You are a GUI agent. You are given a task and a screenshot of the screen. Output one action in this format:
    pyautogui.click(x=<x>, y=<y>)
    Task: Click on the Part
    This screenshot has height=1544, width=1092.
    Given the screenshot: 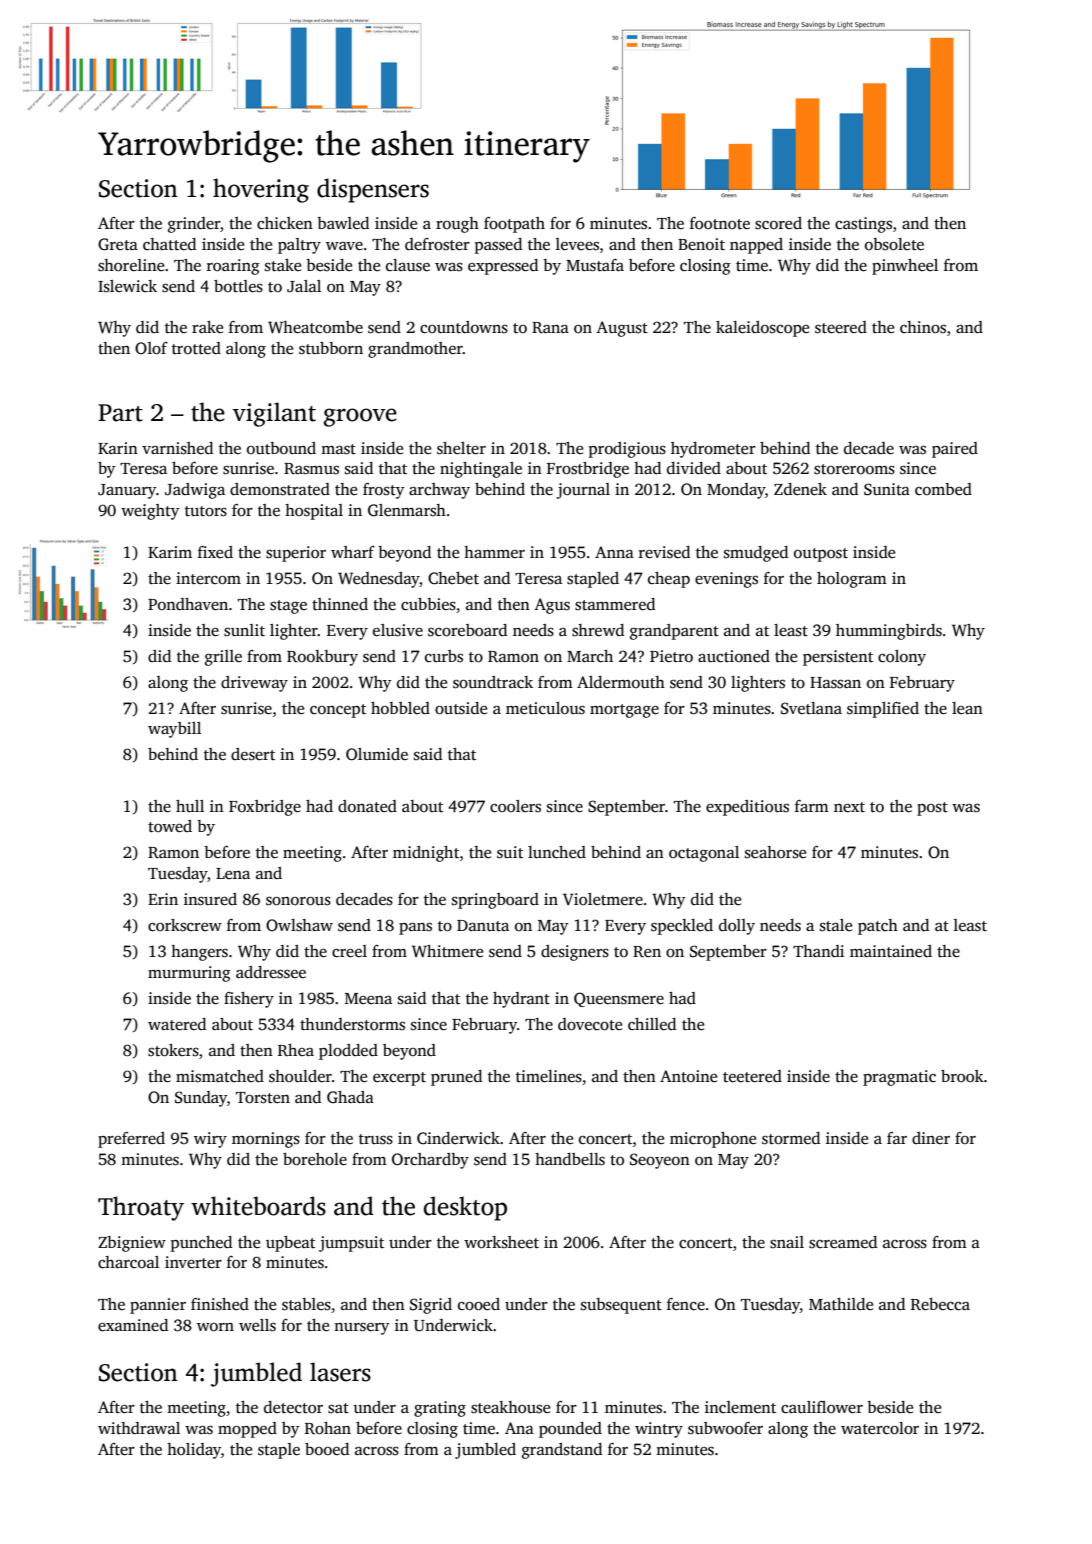 What is the action you would take?
    pyautogui.click(x=120, y=413)
